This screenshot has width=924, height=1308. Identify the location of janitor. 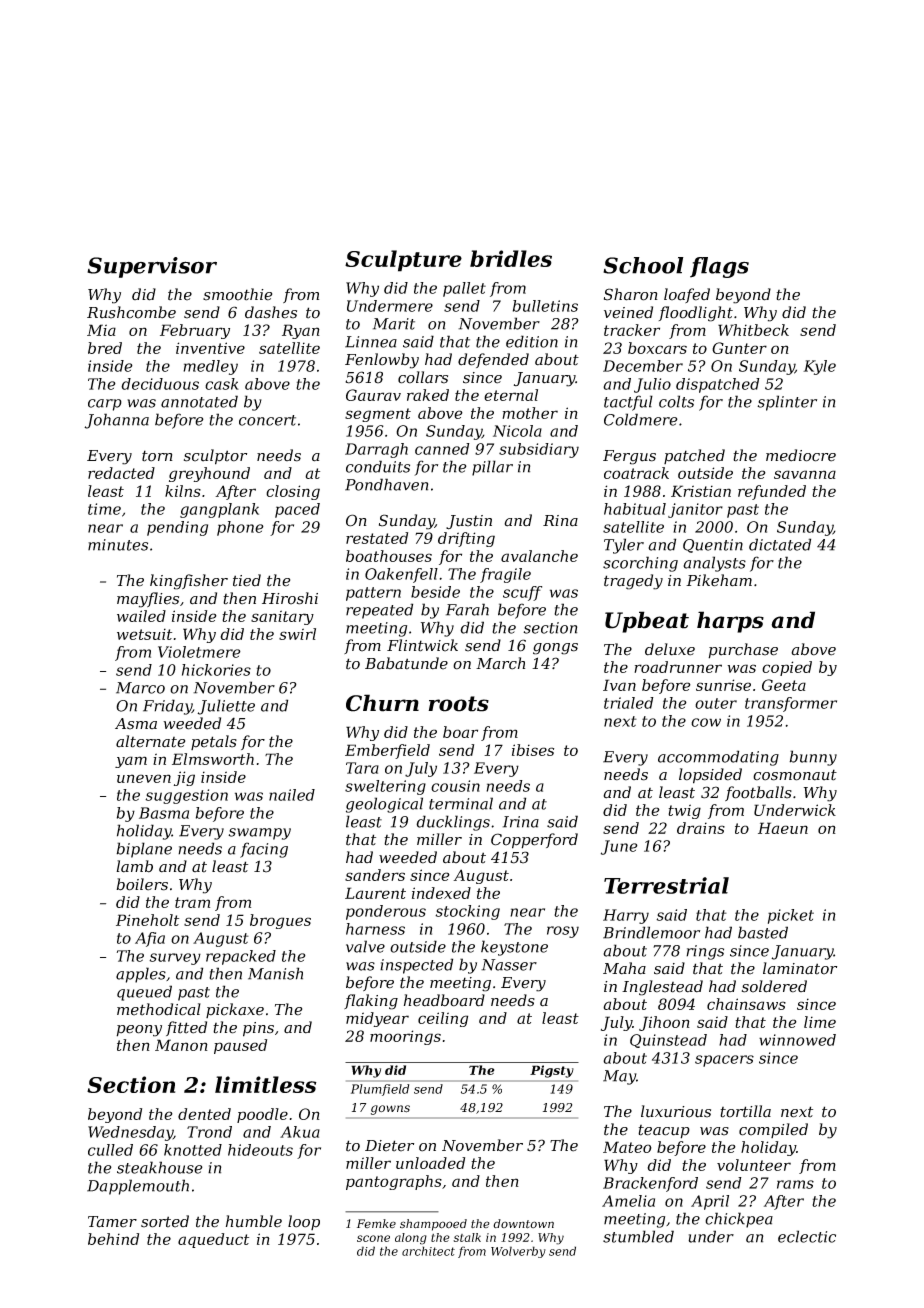
(695, 510).
